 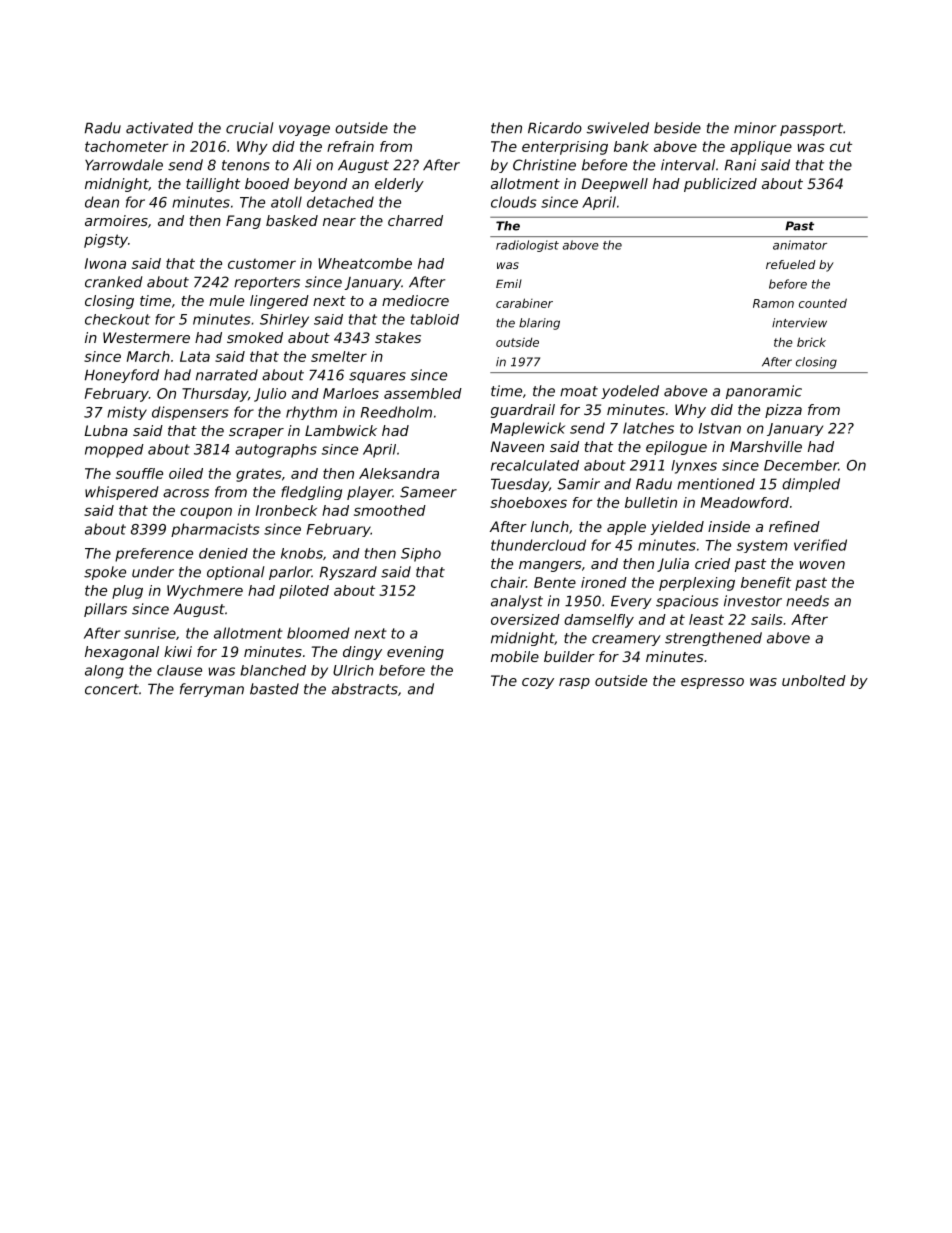 I want to click on panoramic, so click(x=764, y=392).
